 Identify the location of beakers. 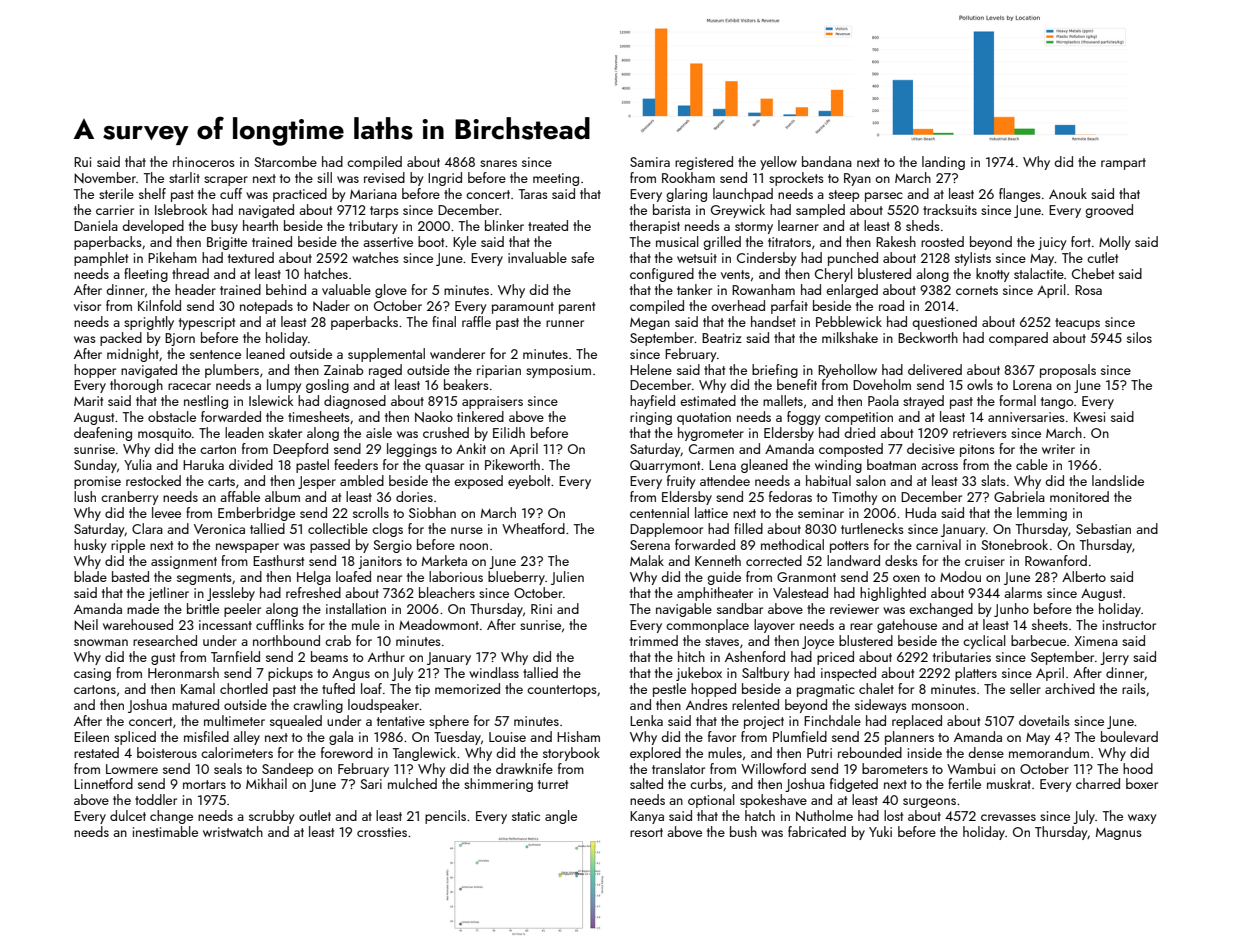
(466, 384).
